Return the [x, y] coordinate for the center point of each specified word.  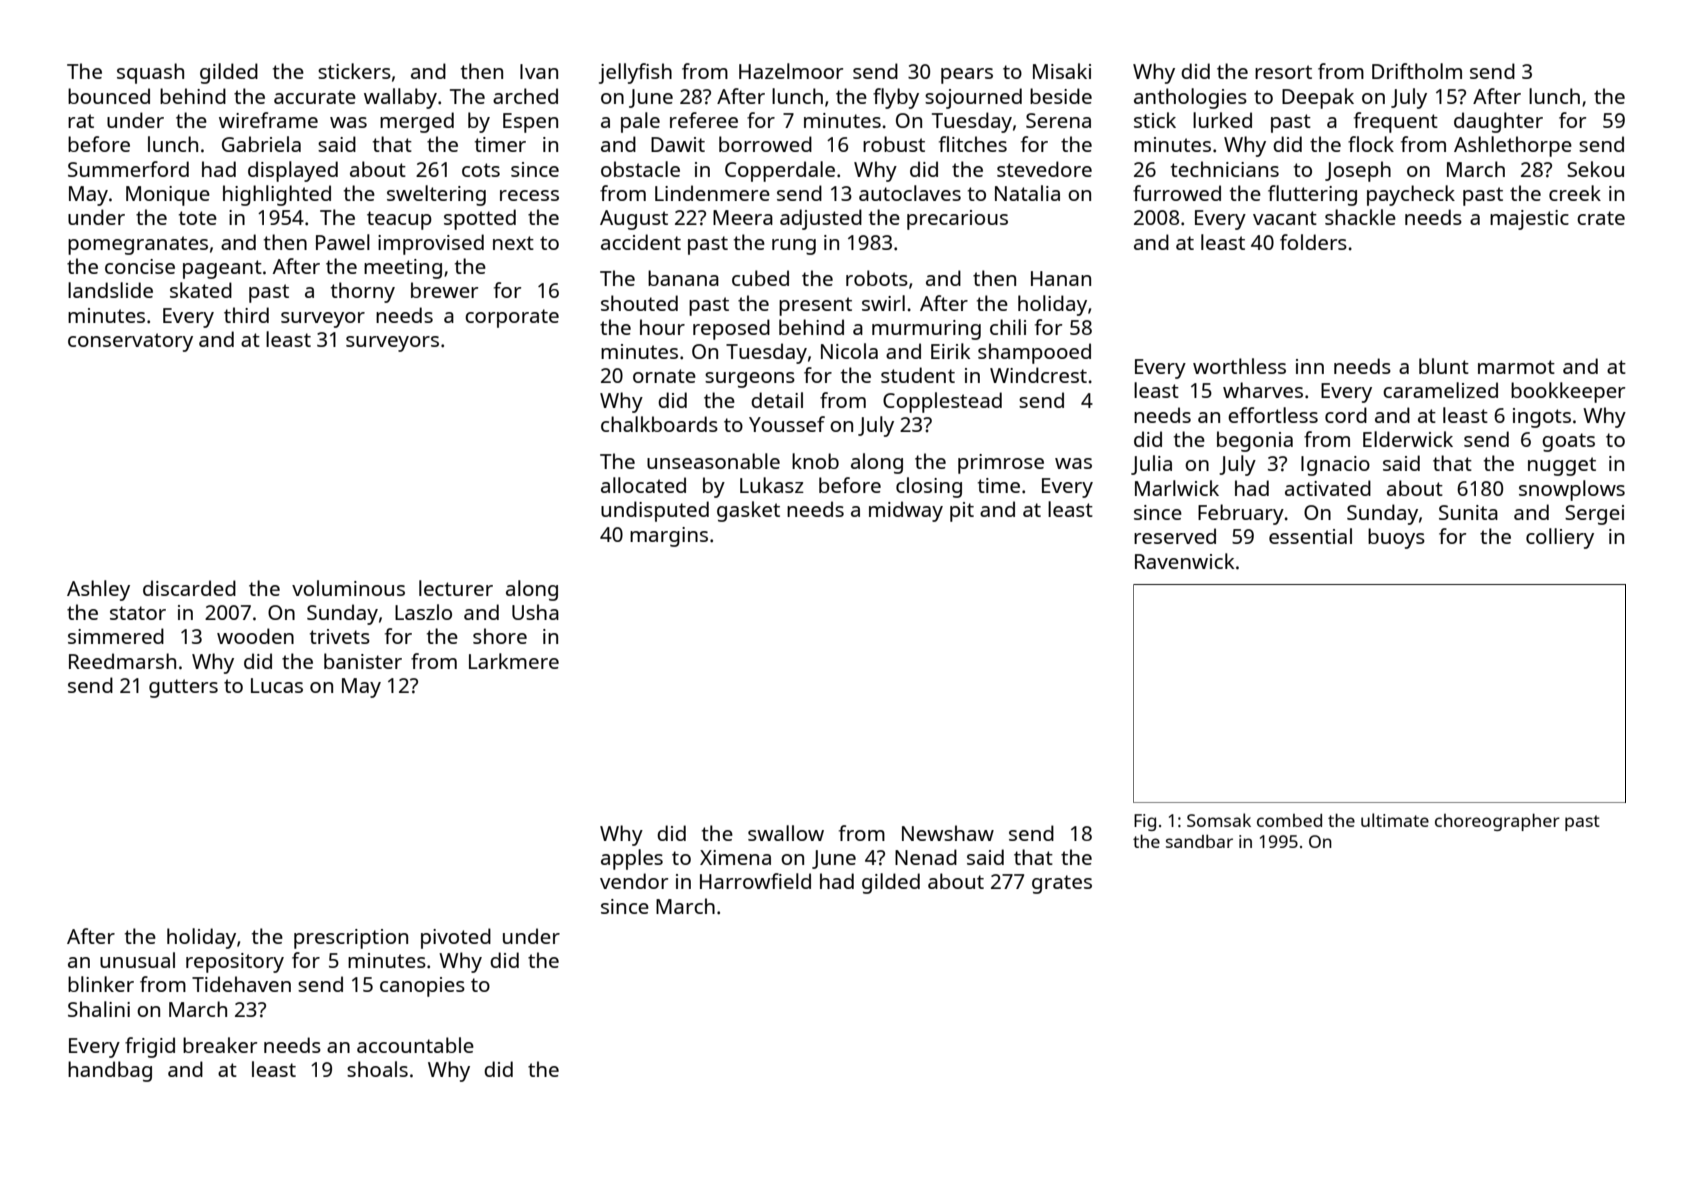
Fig [1145, 822]
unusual [137, 960]
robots [877, 278]
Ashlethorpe [1513, 146]
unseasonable [713, 461]
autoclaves [910, 193]
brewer [444, 290]
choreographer [1497, 822]
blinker [101, 984]
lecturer [456, 588]
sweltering [436, 195]
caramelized [1440, 390]
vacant [1285, 218]
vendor [634, 881]
